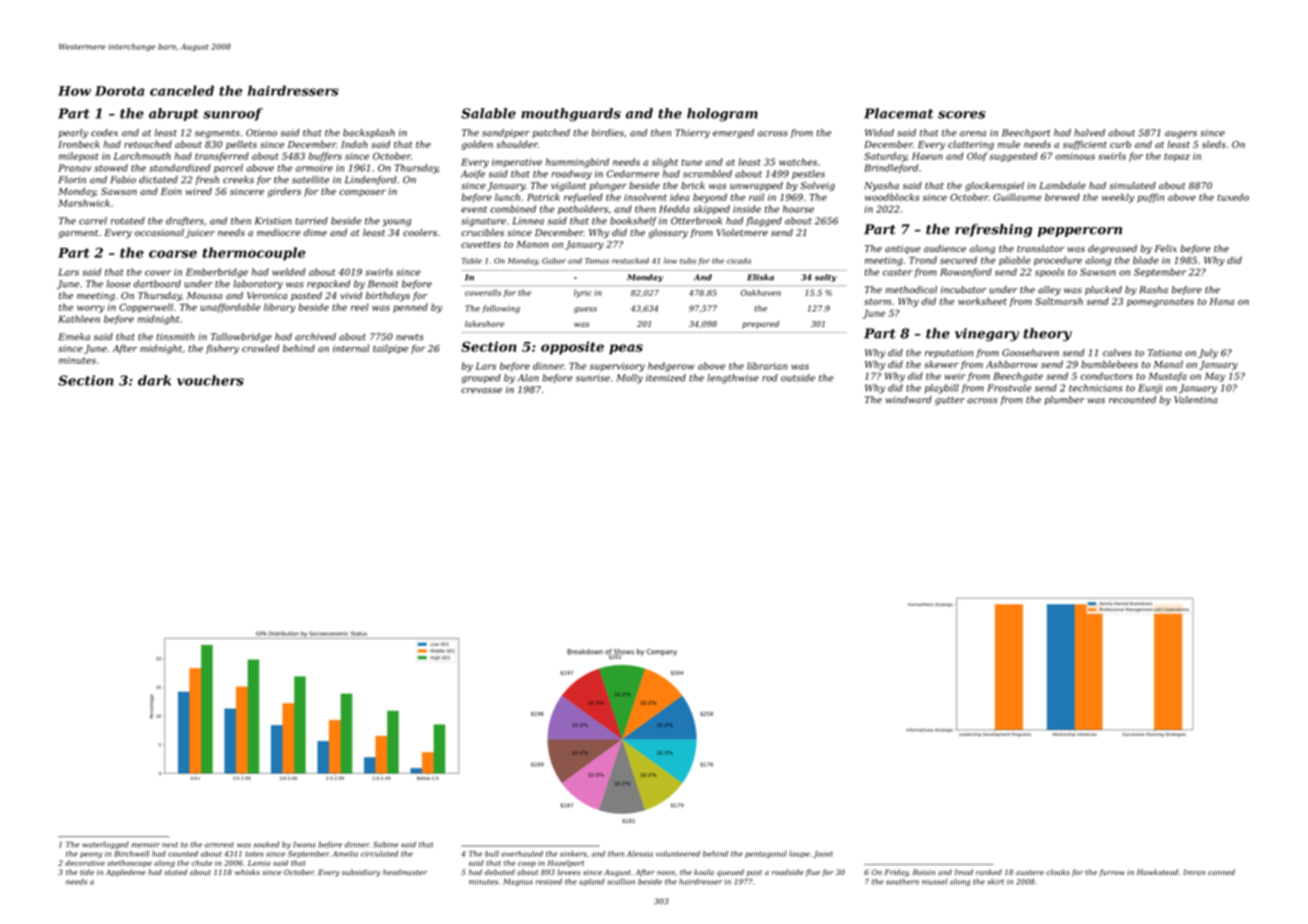  I want to click on vouchers, so click(210, 380).
